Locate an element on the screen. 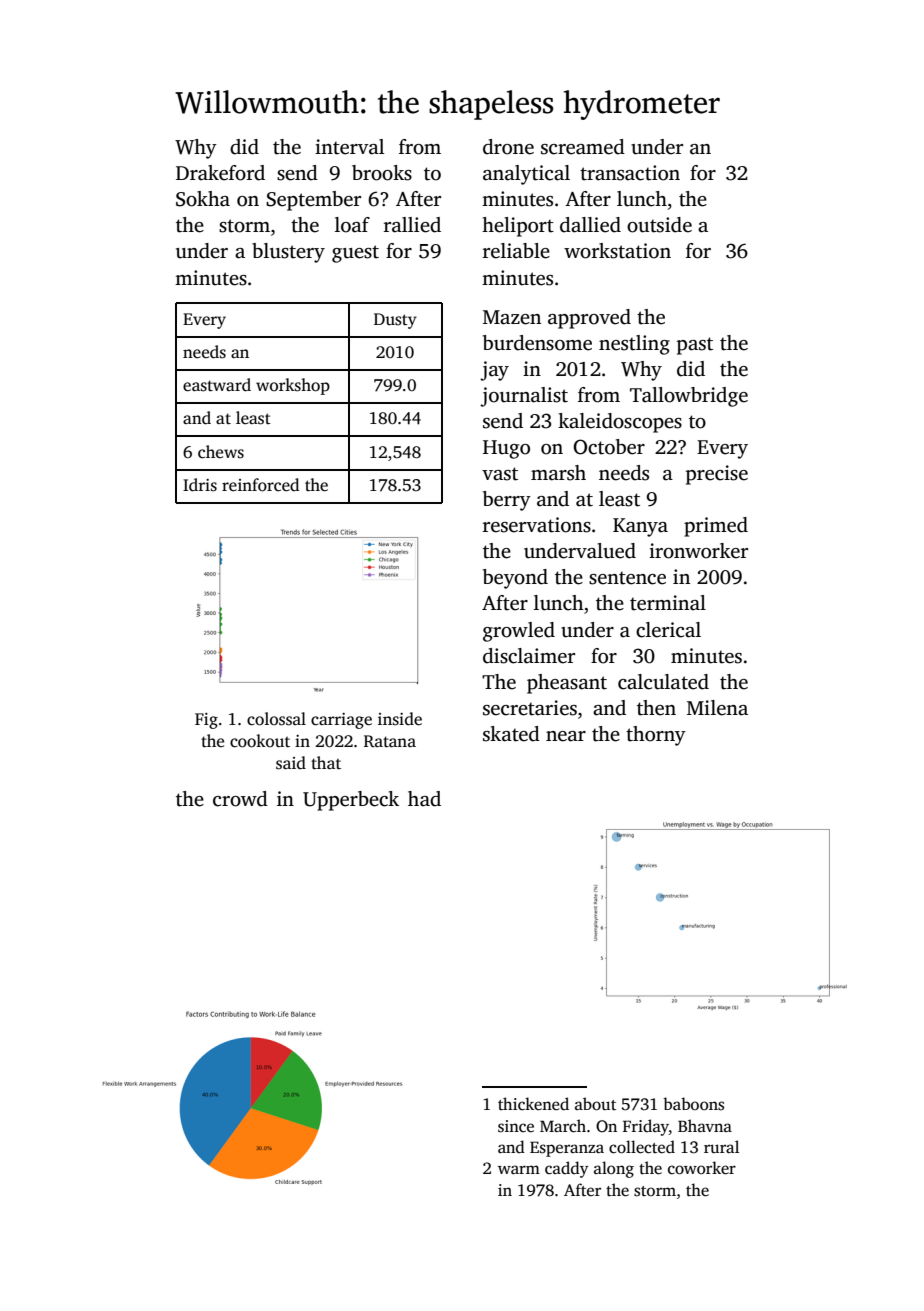 The height and width of the screenshot is (1311, 924). skated is located at coordinates (511, 734).
